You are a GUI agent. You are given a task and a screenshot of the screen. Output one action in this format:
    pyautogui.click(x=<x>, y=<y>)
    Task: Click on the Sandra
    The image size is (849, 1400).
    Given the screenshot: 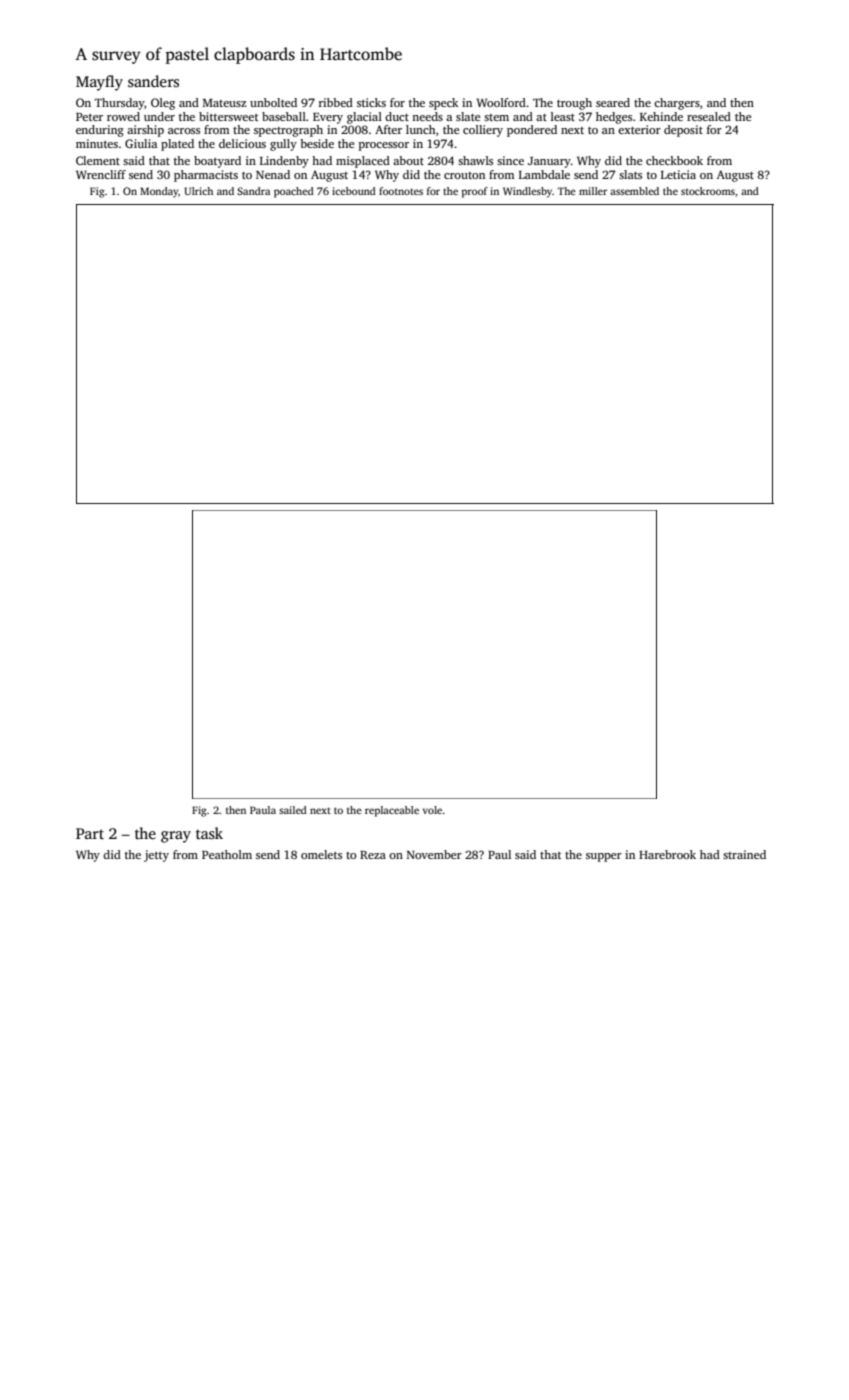 What is the action you would take?
    pyautogui.click(x=253, y=191)
